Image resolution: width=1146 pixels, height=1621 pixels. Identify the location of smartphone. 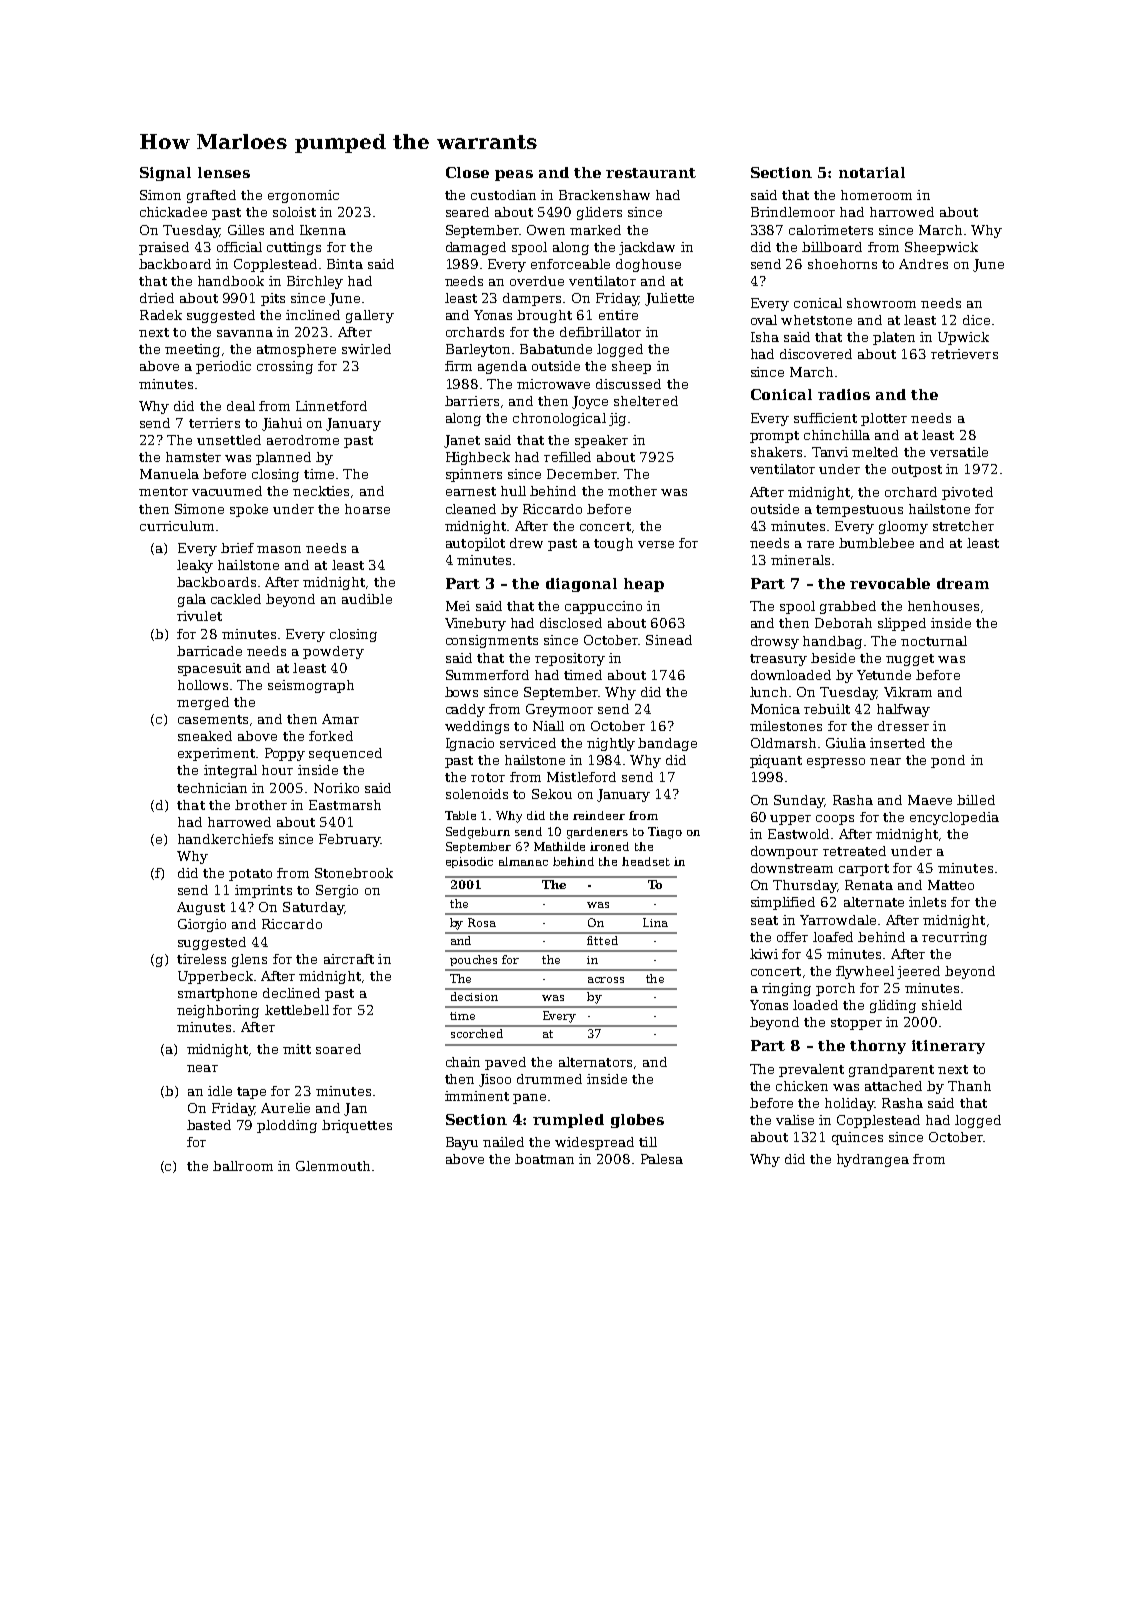
(217, 994).
